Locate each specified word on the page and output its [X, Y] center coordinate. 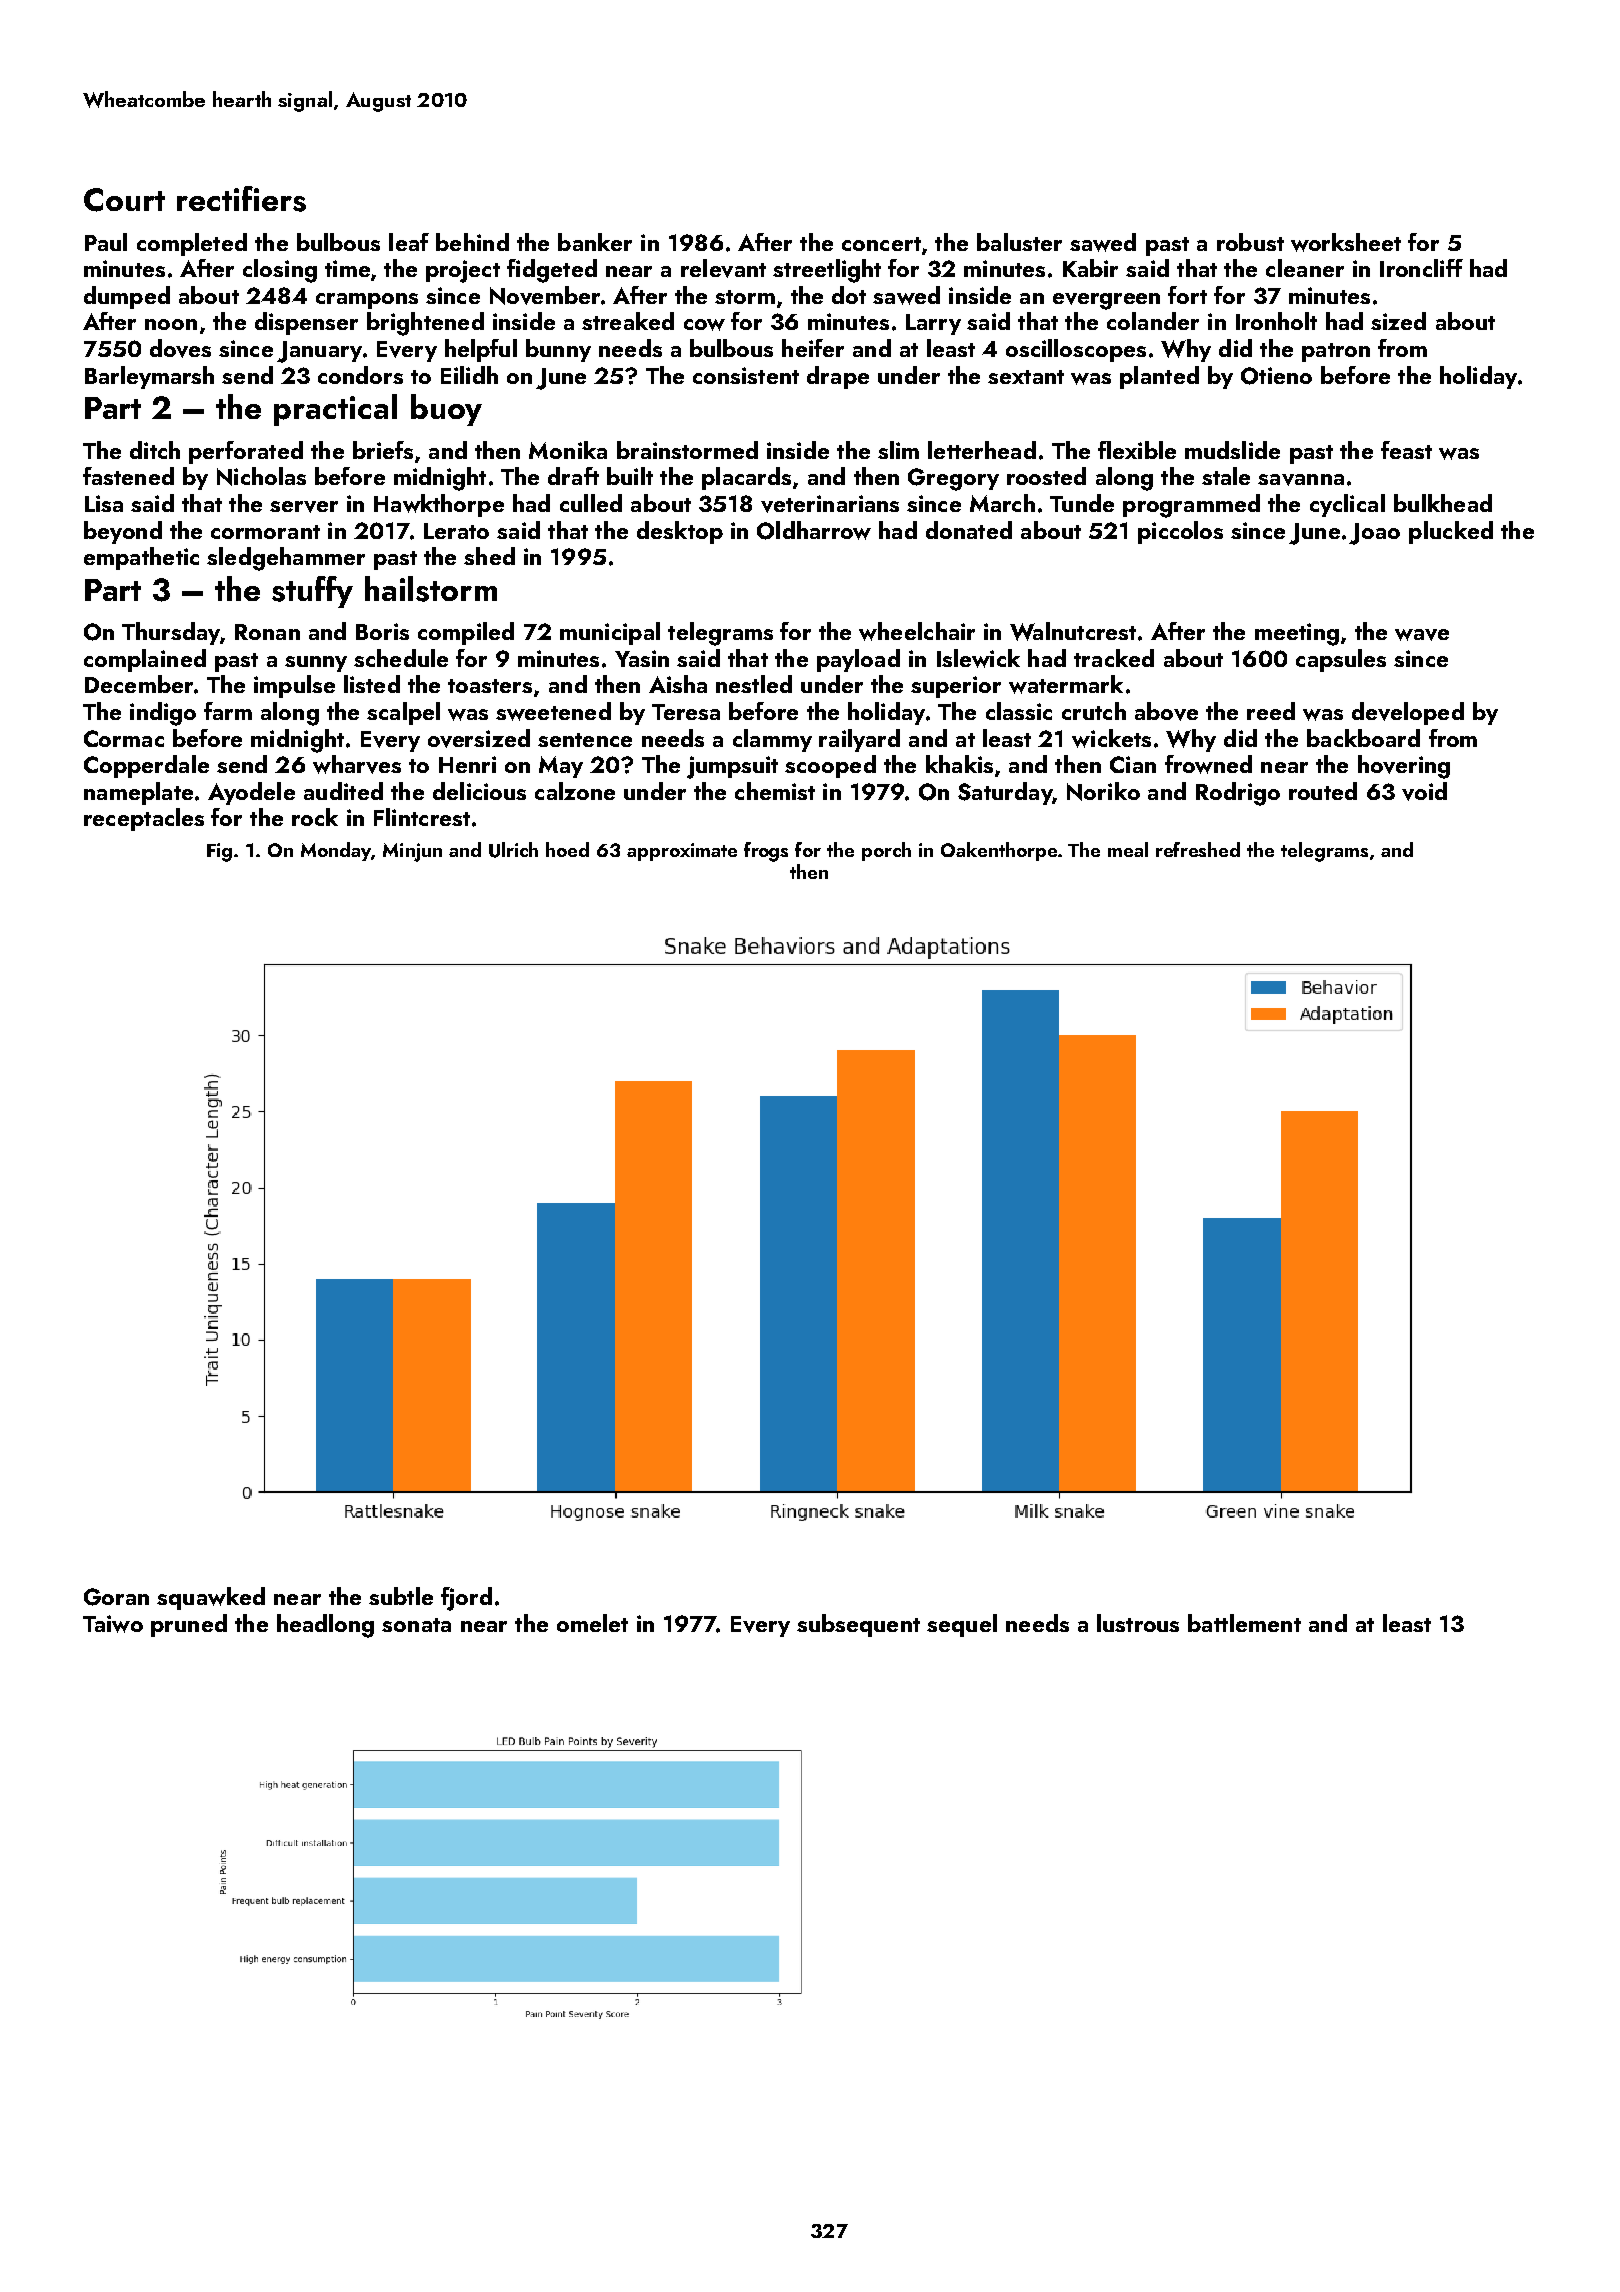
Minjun [412, 852]
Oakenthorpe [999, 851]
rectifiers [241, 199]
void [1424, 791]
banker [595, 242]
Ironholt [1276, 321]
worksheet [1346, 242]
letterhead [982, 450]
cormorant [265, 532]
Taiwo [113, 1624]
